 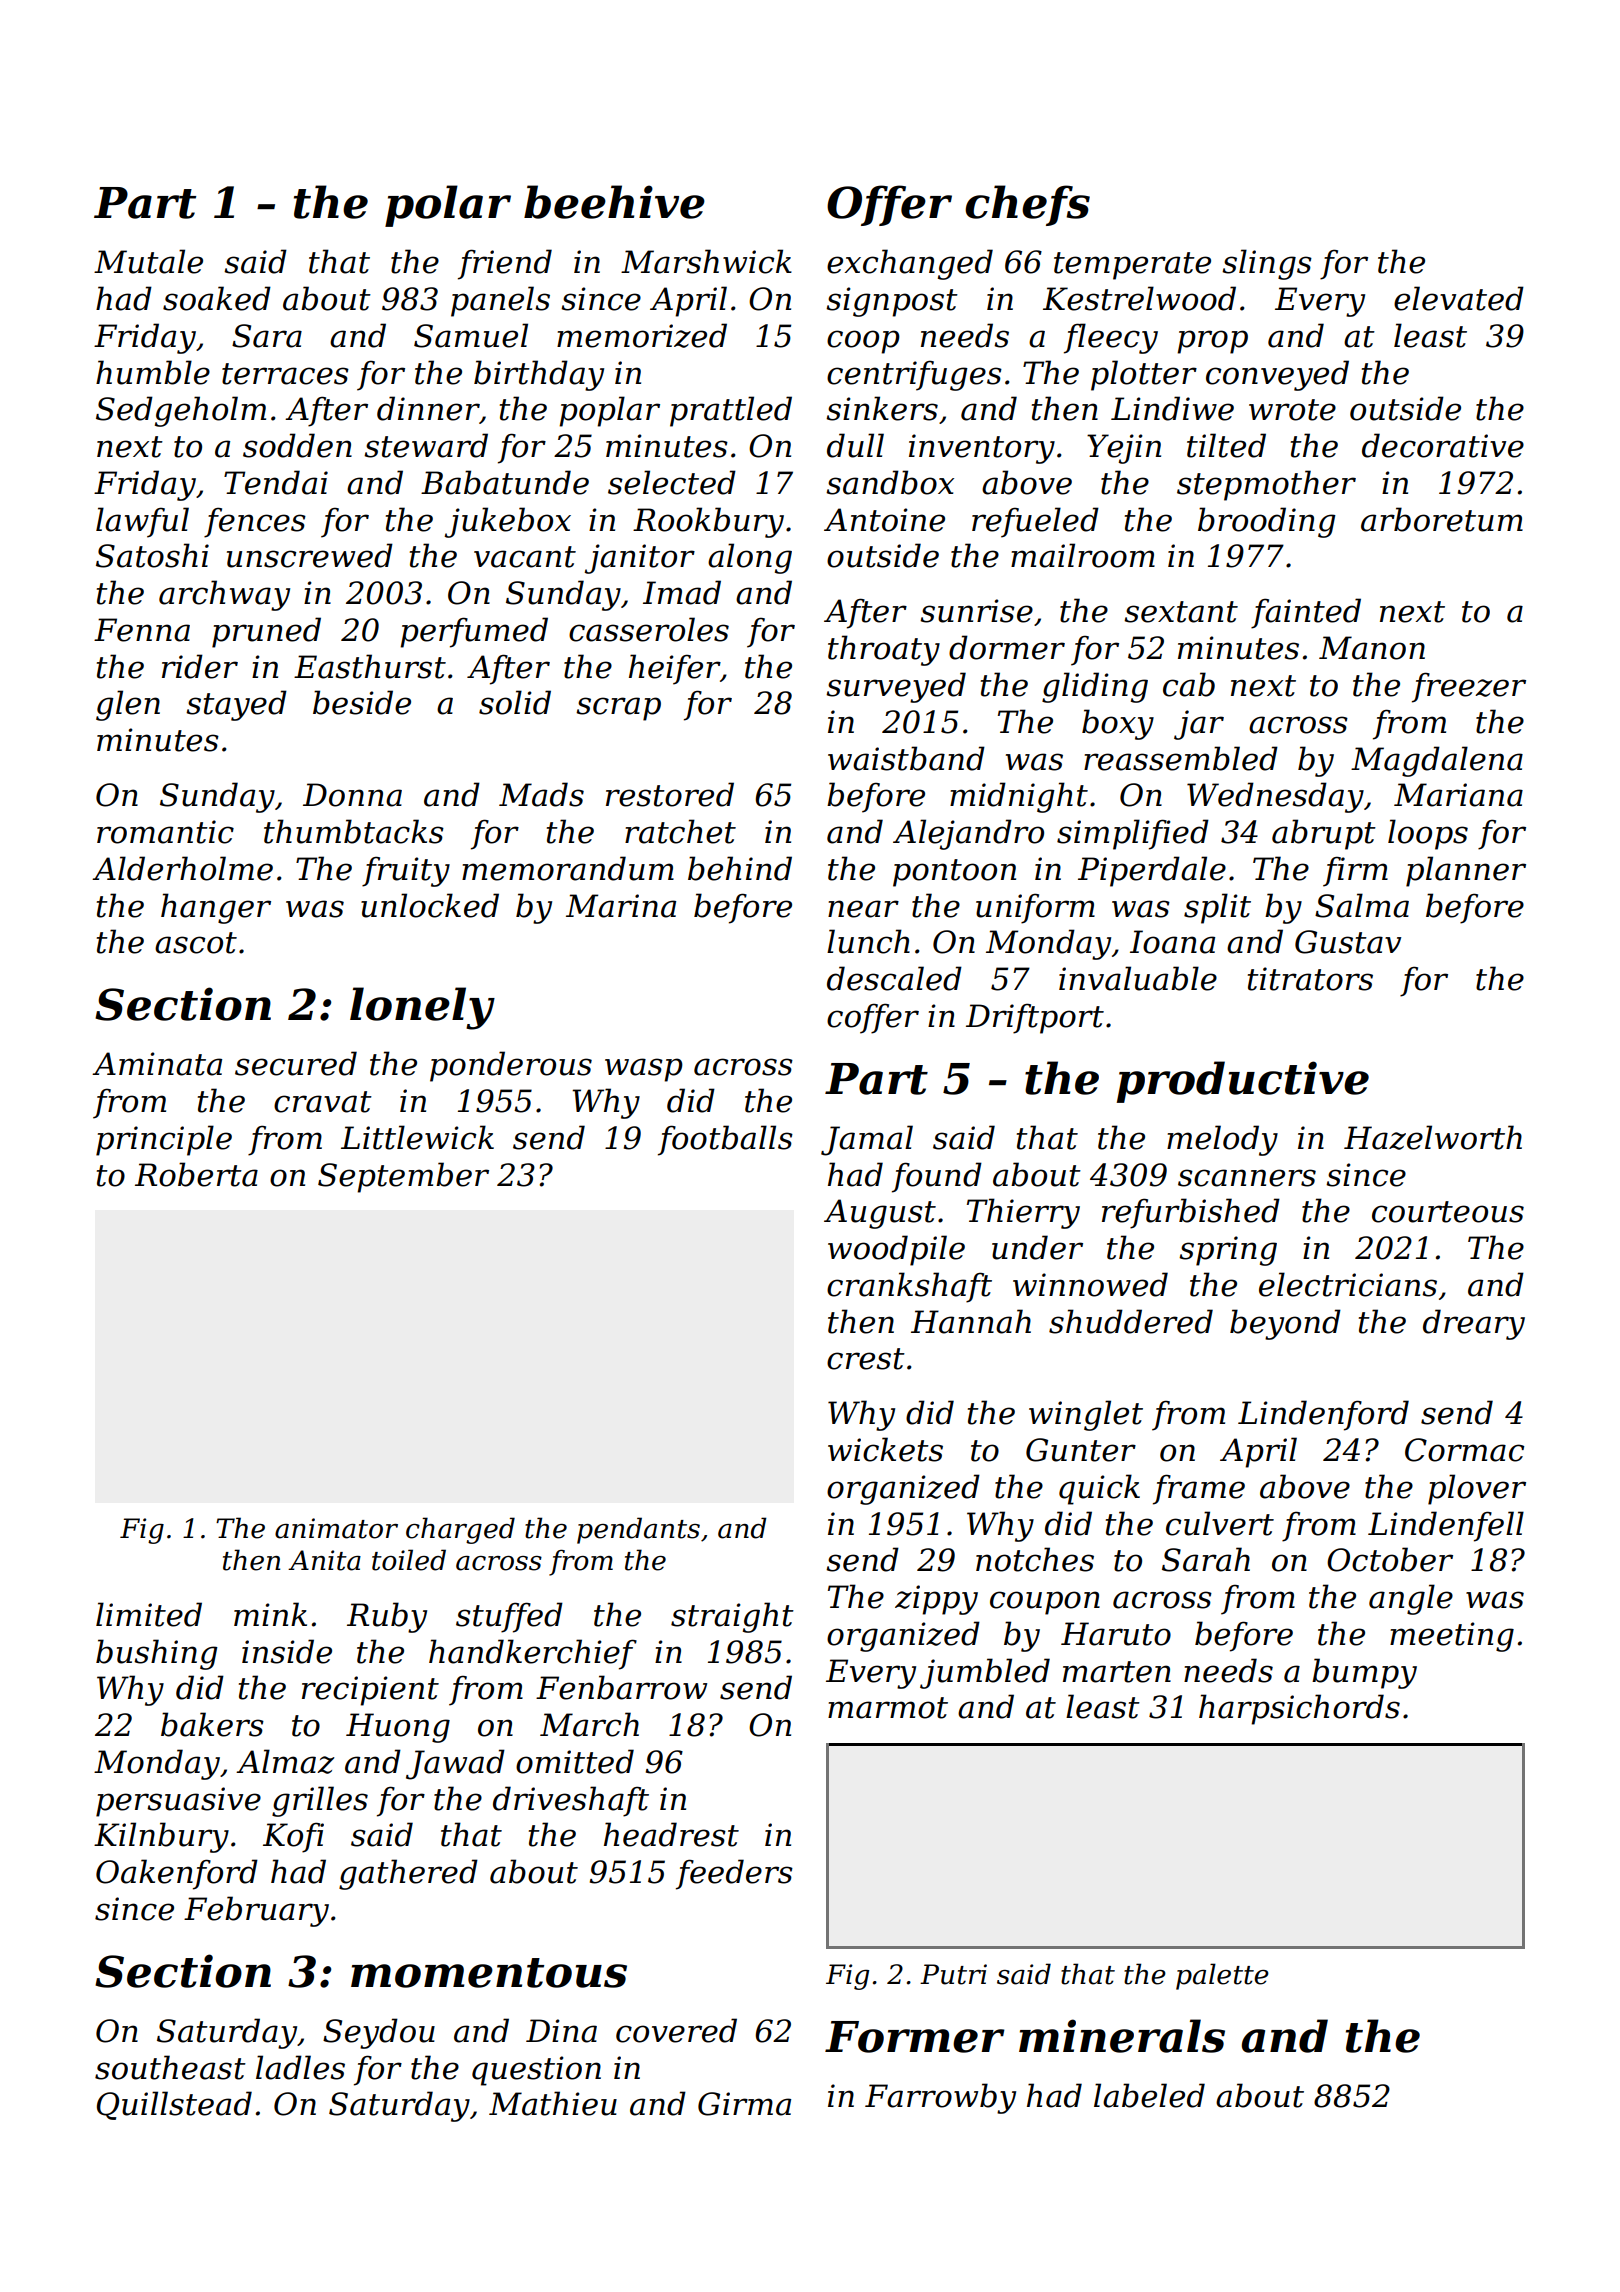 What do you see at coordinates (152, 555) in the document?
I see `Satoshi` at bounding box center [152, 555].
